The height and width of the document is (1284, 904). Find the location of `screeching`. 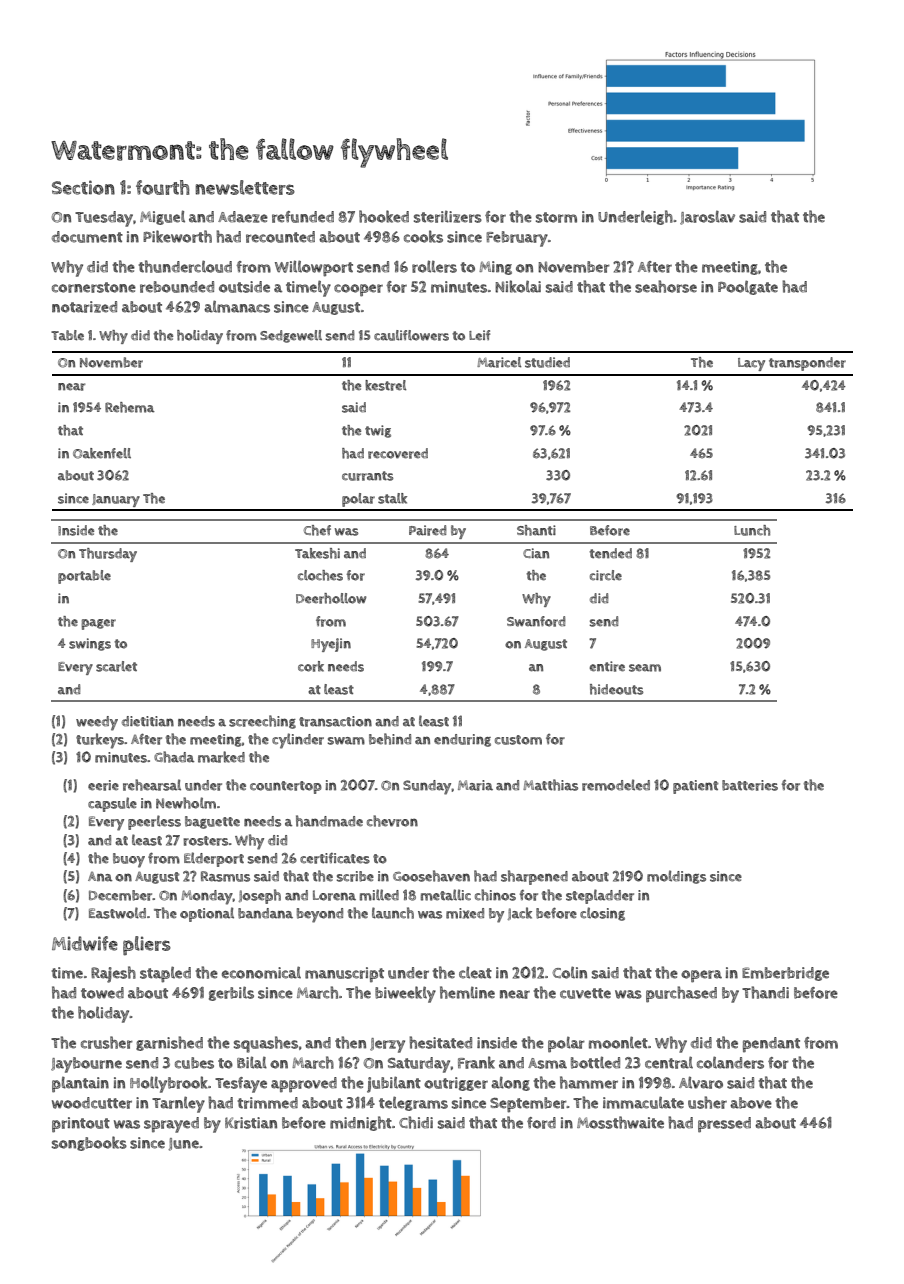

screeching is located at coordinates (262, 722).
